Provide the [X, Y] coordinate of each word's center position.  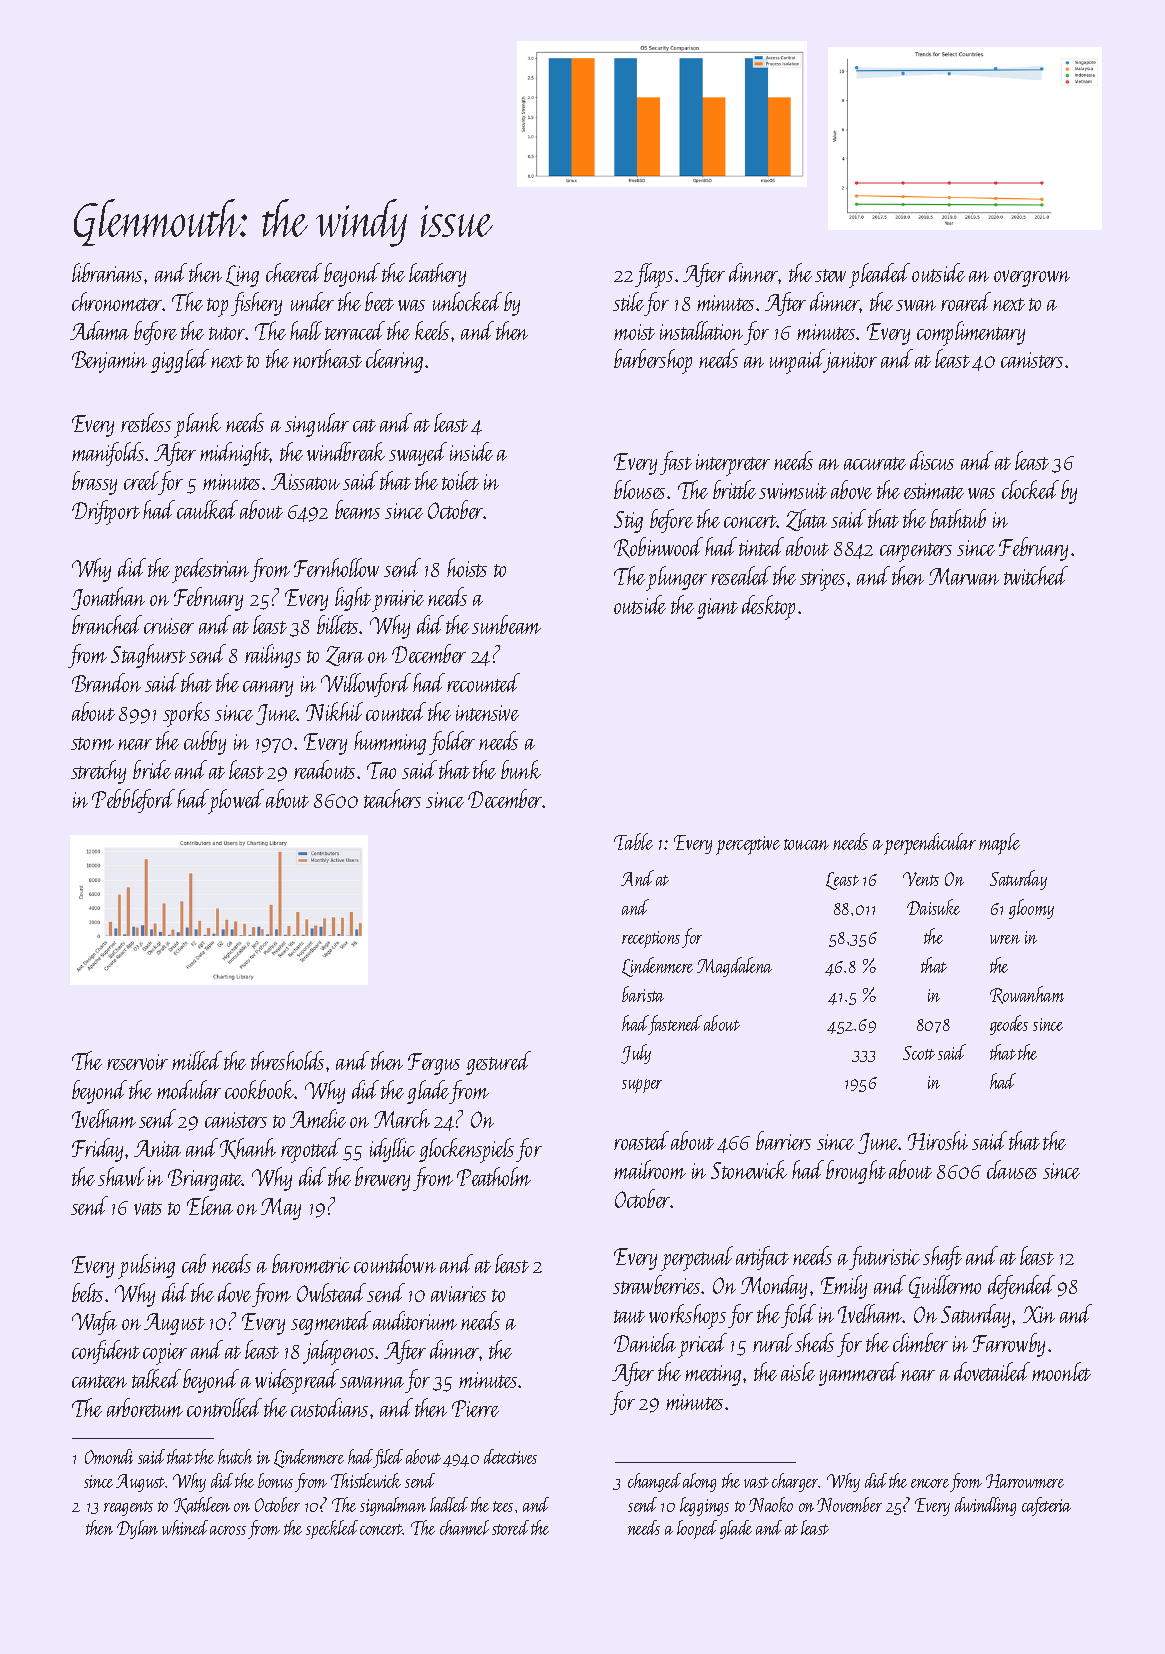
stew [830, 275]
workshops [687, 1316]
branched [107, 624]
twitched [1036, 575]
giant [717, 608]
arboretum [145, 1407]
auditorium [415, 1320]
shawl [121, 1176]
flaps [654, 275]
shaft [942, 1258]
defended [1021, 1287]
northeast [327, 358]
